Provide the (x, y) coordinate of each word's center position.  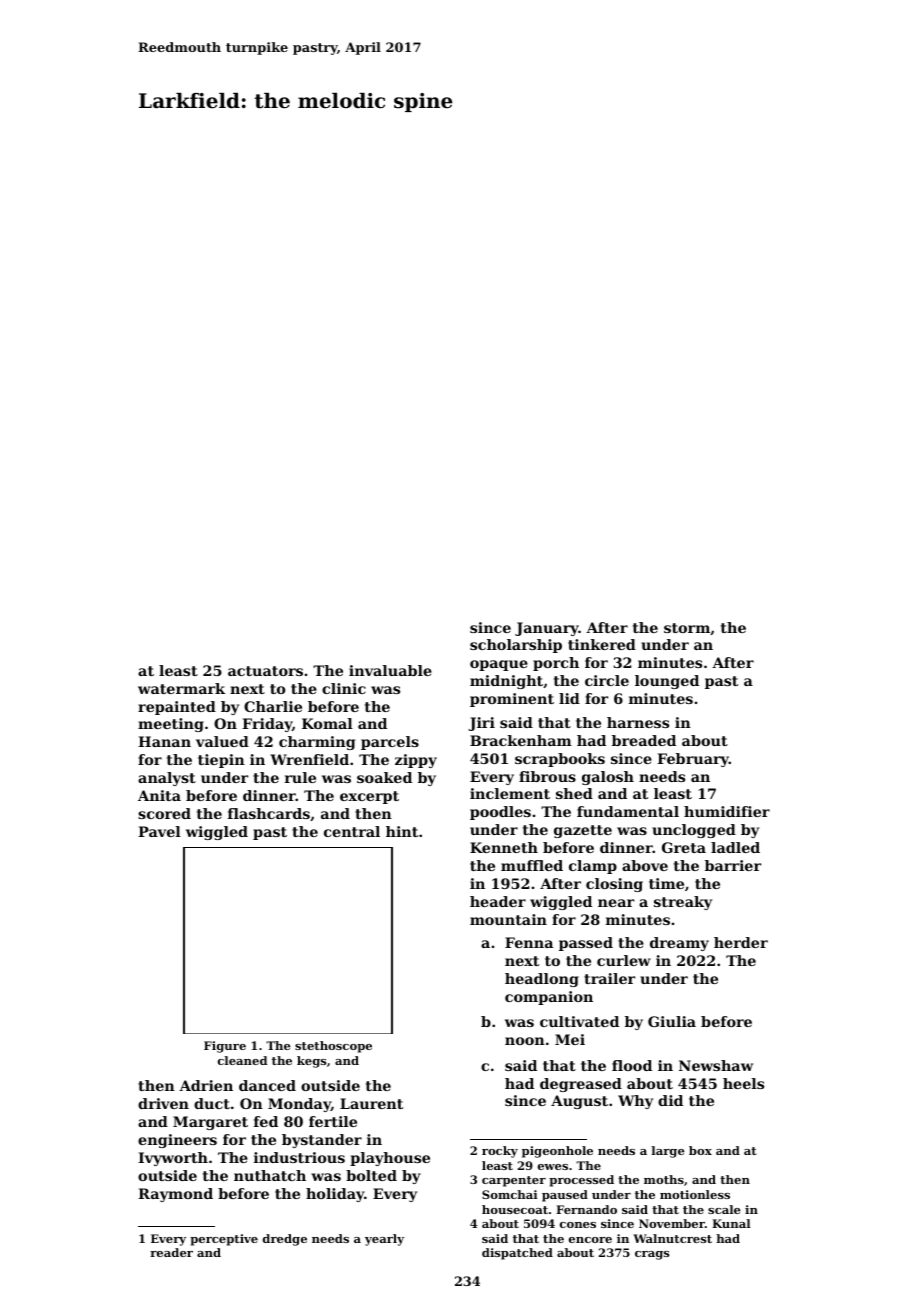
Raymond (175, 1195)
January (547, 629)
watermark (181, 688)
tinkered (602, 644)
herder (741, 942)
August (579, 1102)
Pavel (159, 831)
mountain (508, 919)
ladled (735, 847)
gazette (583, 831)
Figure (225, 1047)
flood (632, 1065)
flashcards (269, 813)
